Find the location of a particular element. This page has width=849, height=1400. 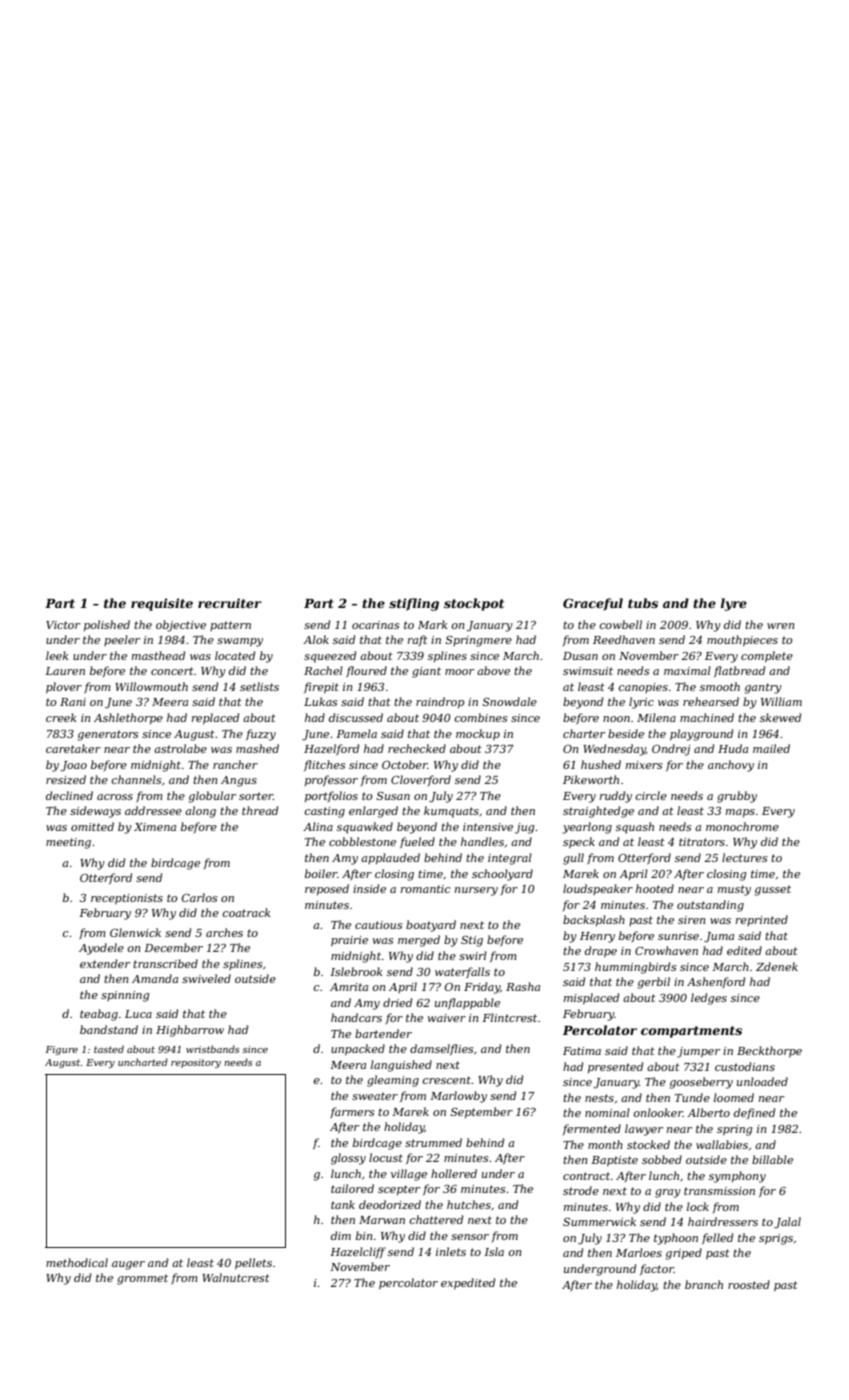

gooseberry is located at coordinates (701, 1083).
